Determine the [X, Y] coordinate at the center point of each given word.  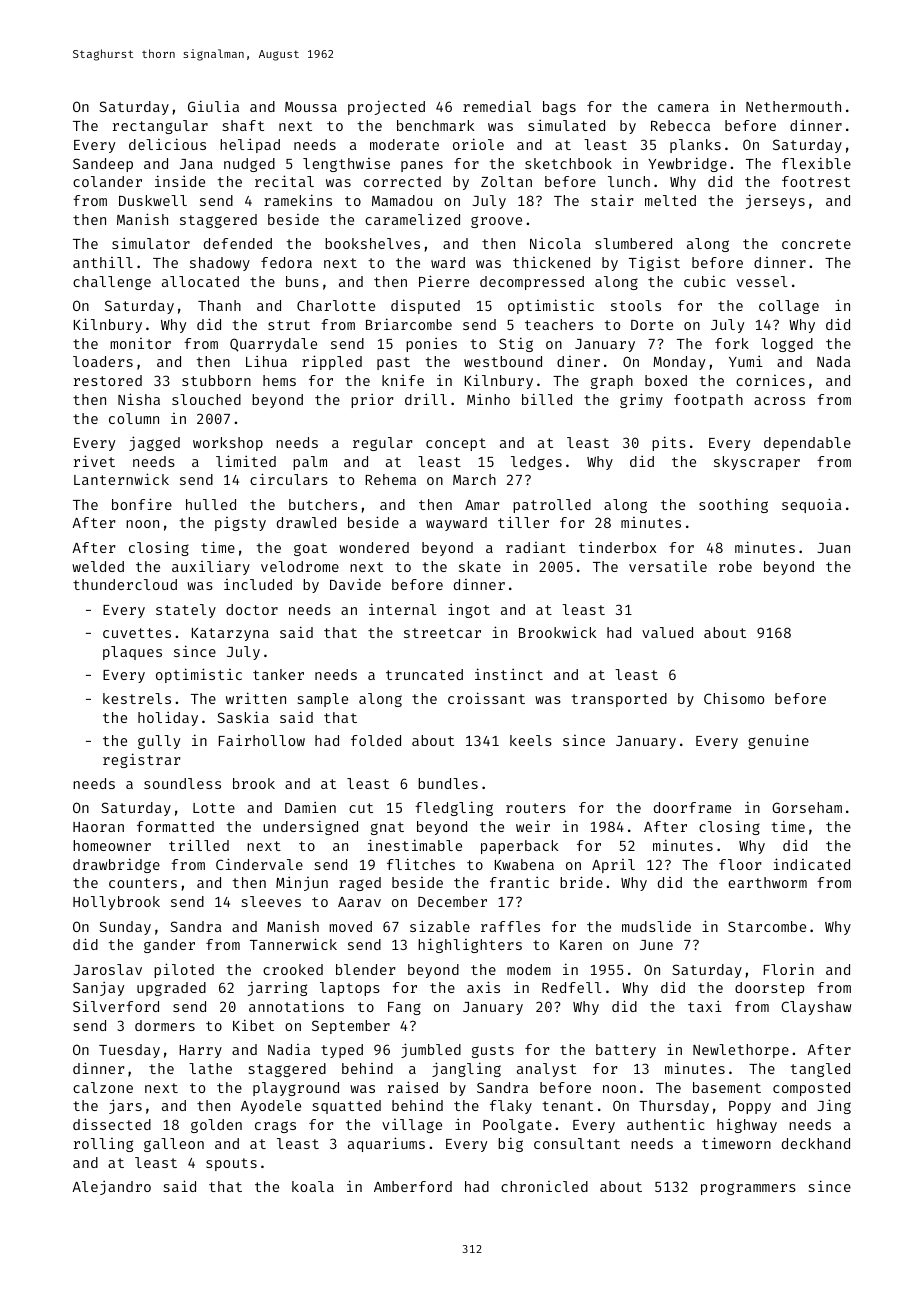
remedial [497, 106]
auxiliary [211, 567]
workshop [228, 444]
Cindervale [259, 864]
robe [735, 566]
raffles [510, 926]
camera [683, 108]
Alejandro [111, 1188]
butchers [323, 504]
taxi [705, 1006]
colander [107, 181]
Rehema [390, 479]
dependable [807, 444]
